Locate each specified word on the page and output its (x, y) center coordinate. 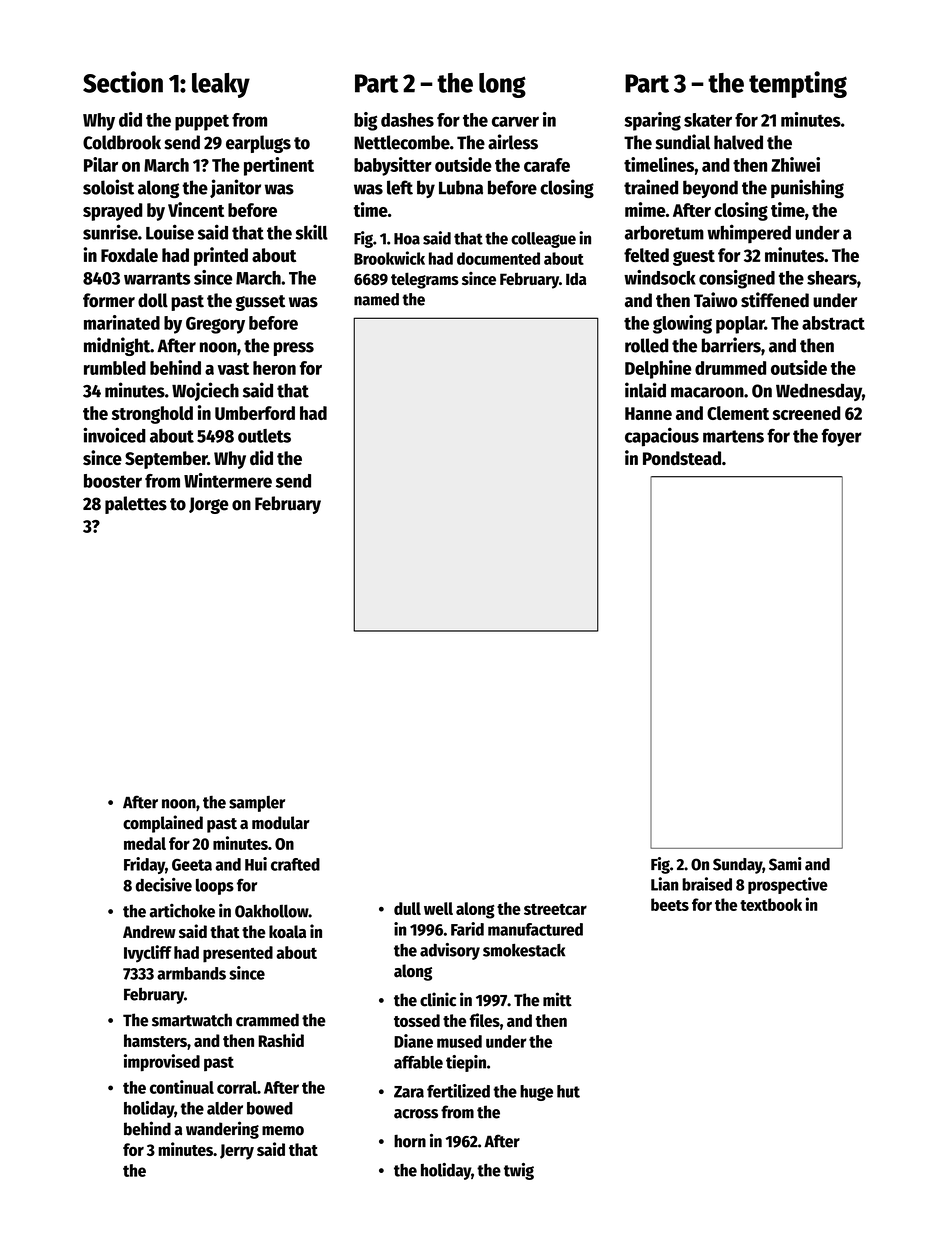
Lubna (461, 187)
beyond (710, 189)
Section (123, 82)
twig (519, 1171)
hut (568, 1091)
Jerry (237, 1152)
